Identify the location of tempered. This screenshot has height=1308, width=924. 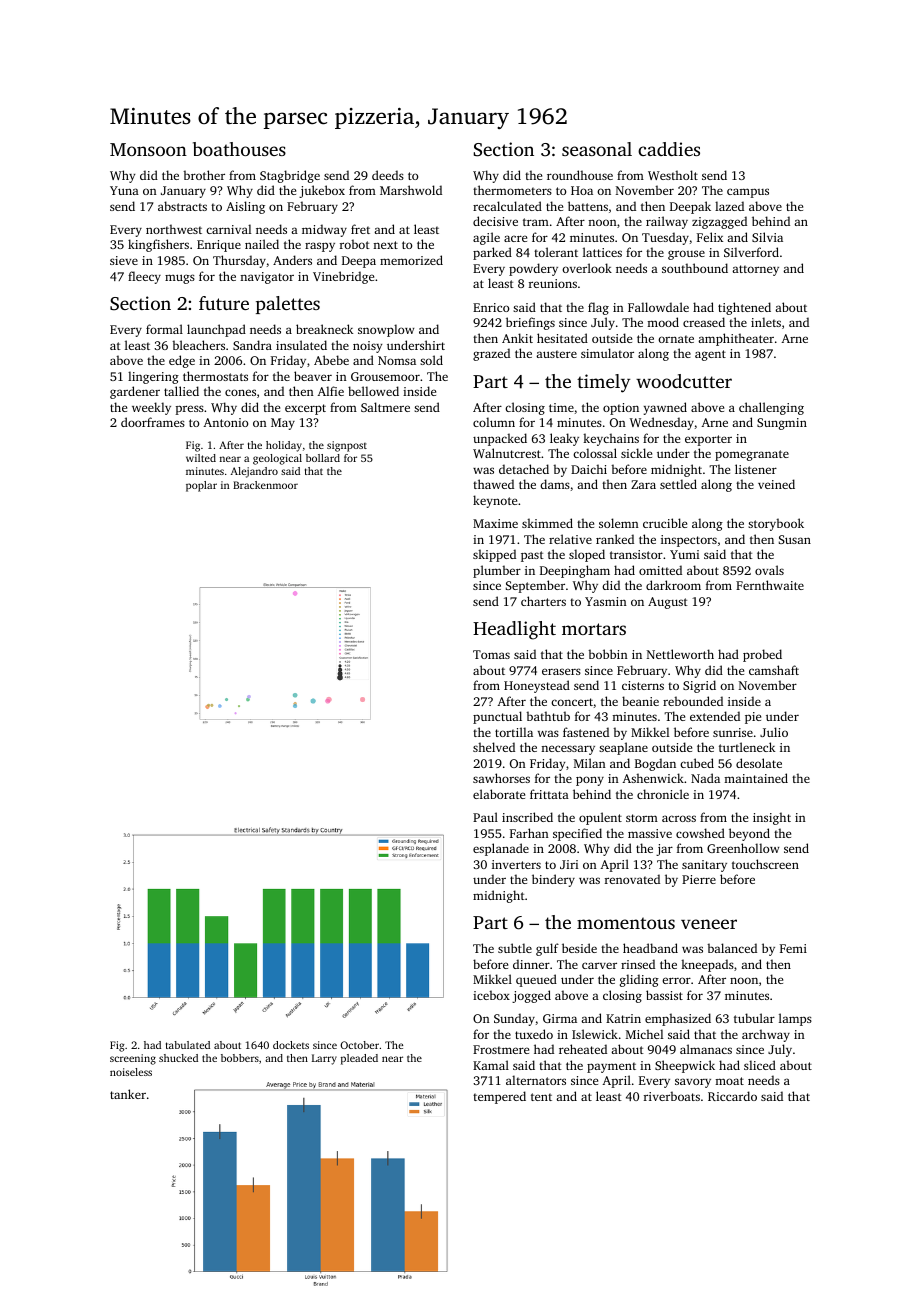
(499, 1097).
